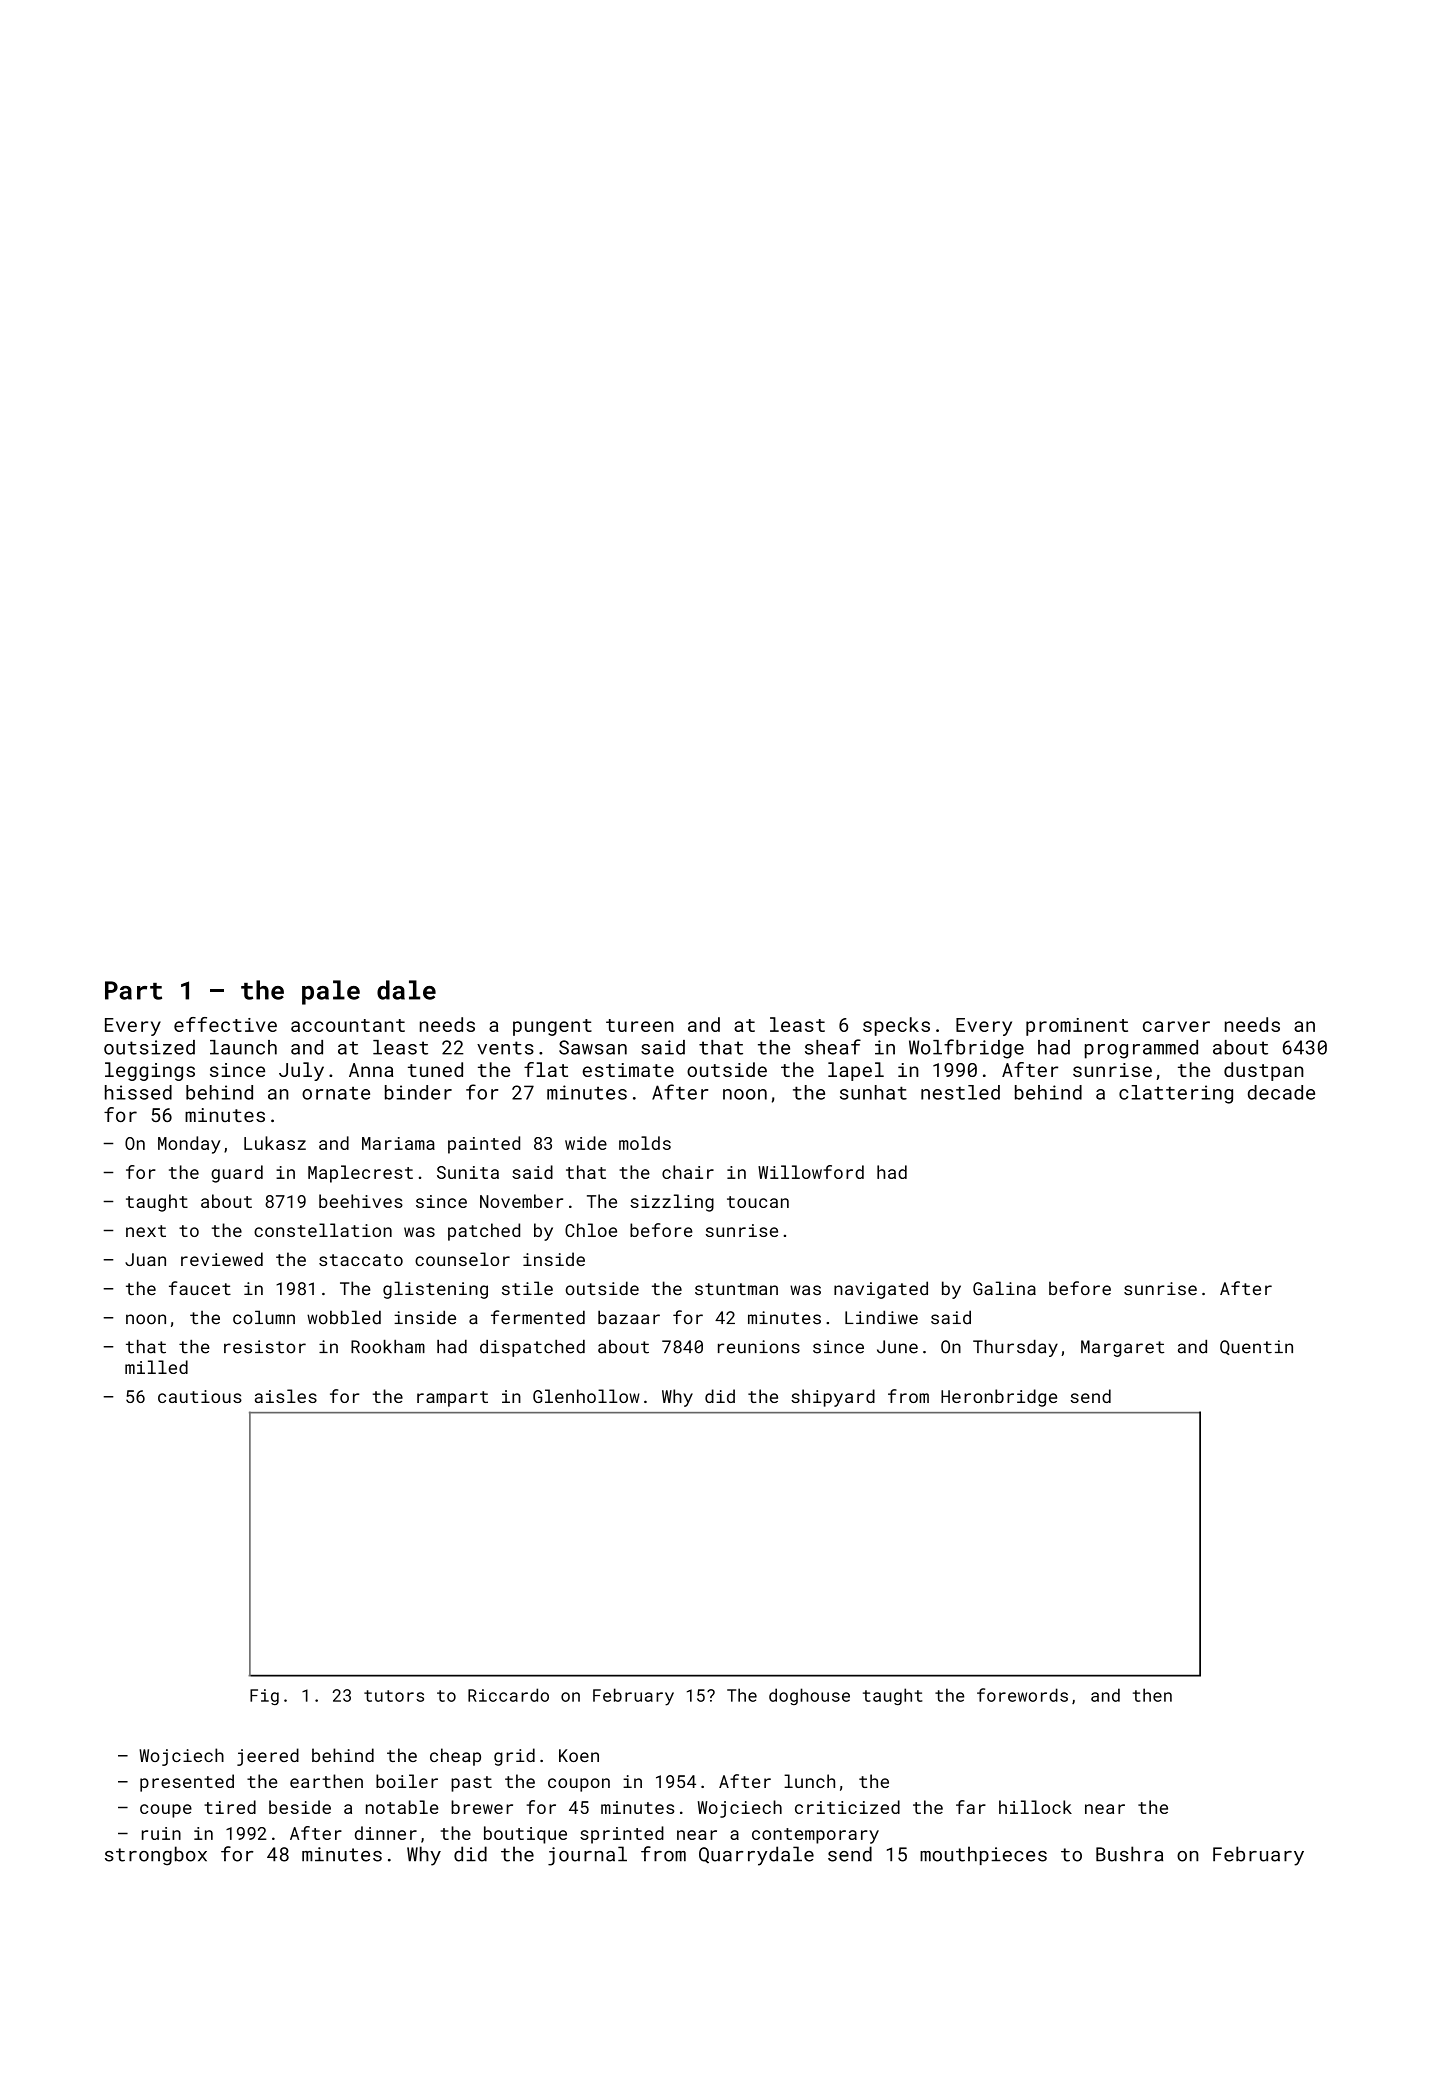  Describe the element at coordinates (146, 1231) in the image. I see `next` at that location.
